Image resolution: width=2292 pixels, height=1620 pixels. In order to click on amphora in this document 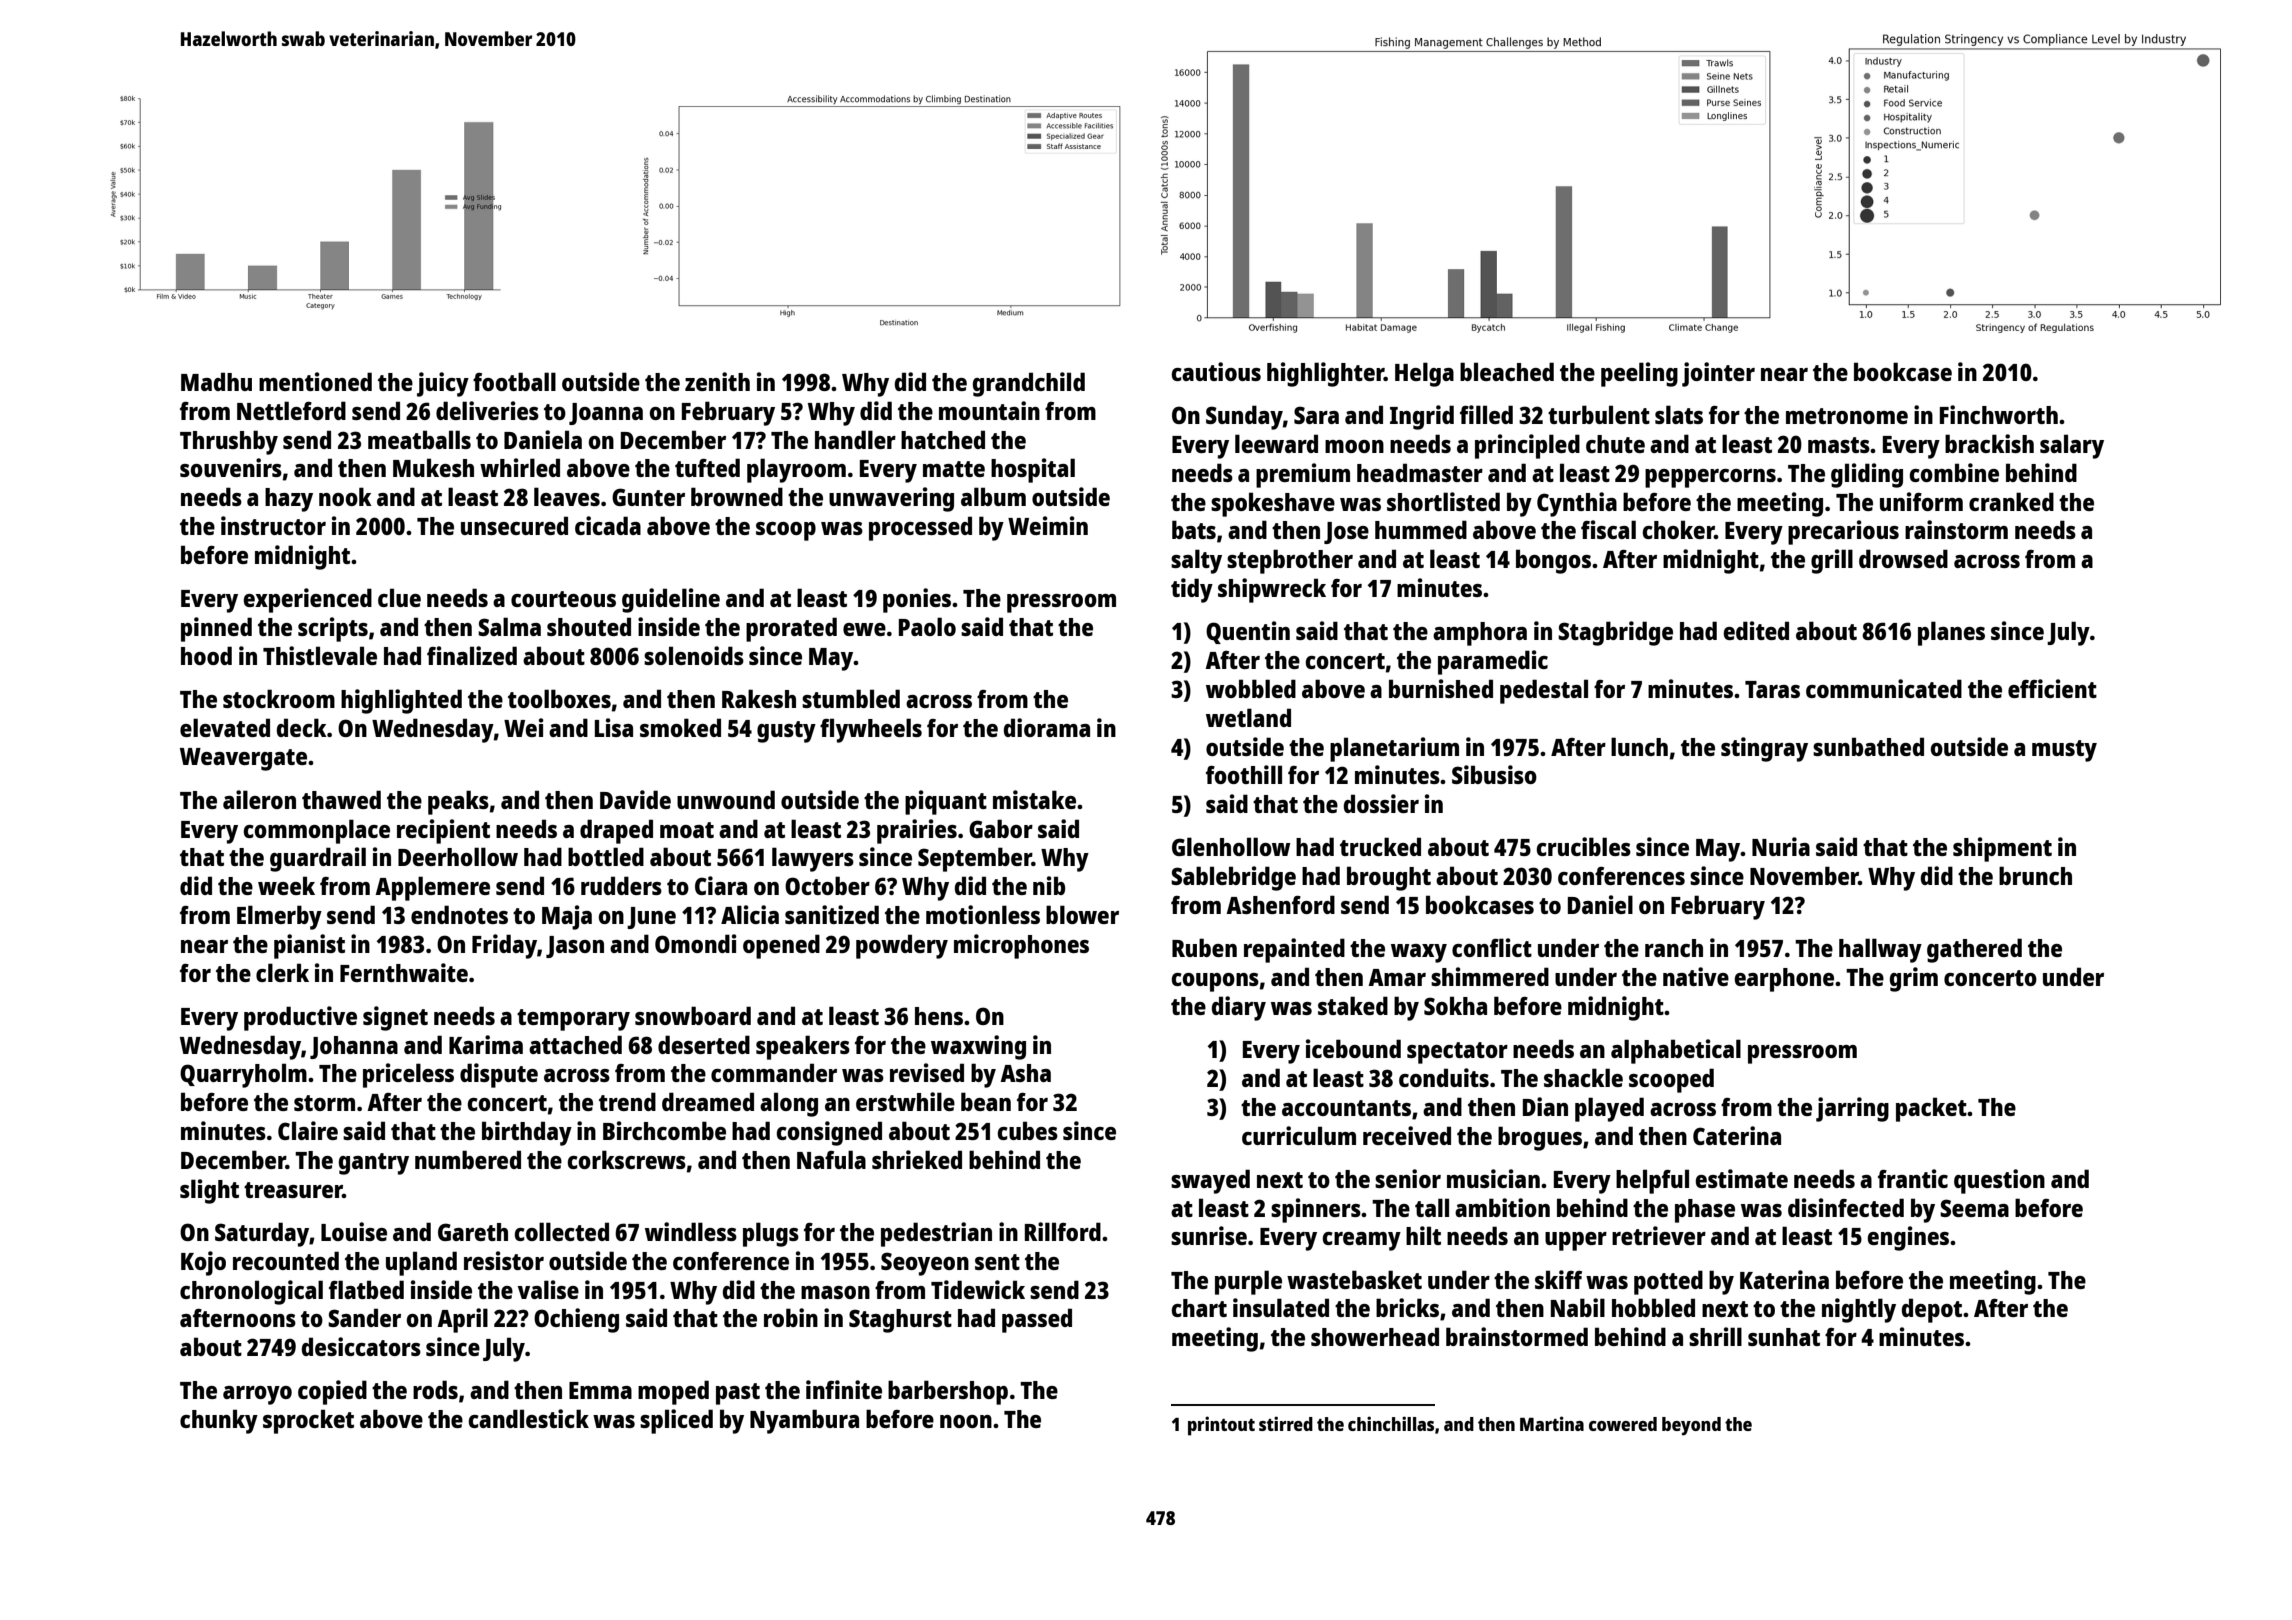, I will do `click(1480, 634)`.
